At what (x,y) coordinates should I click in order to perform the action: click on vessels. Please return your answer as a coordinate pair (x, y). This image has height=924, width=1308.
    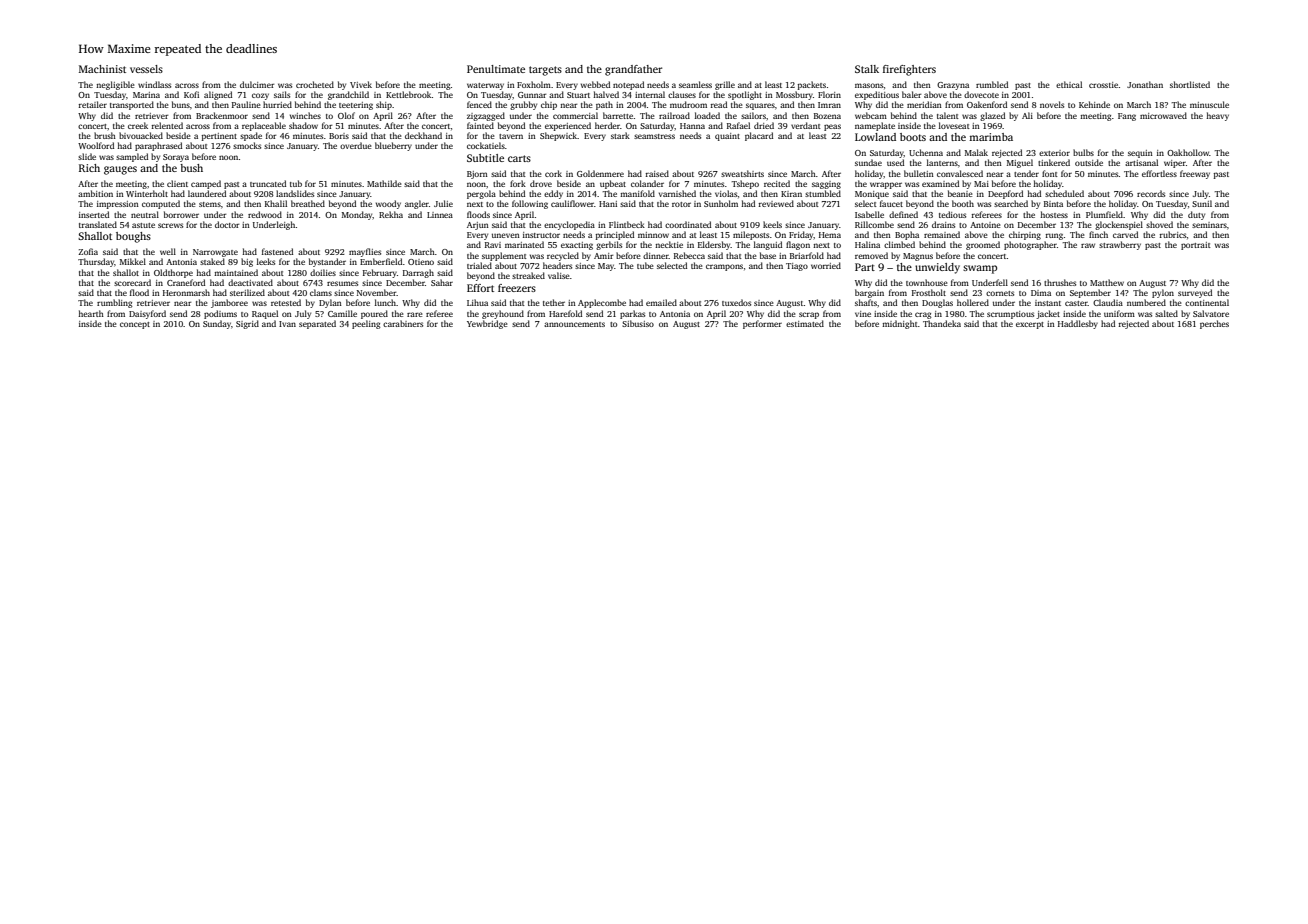
    Looking at the image, I should click on (146, 69).
